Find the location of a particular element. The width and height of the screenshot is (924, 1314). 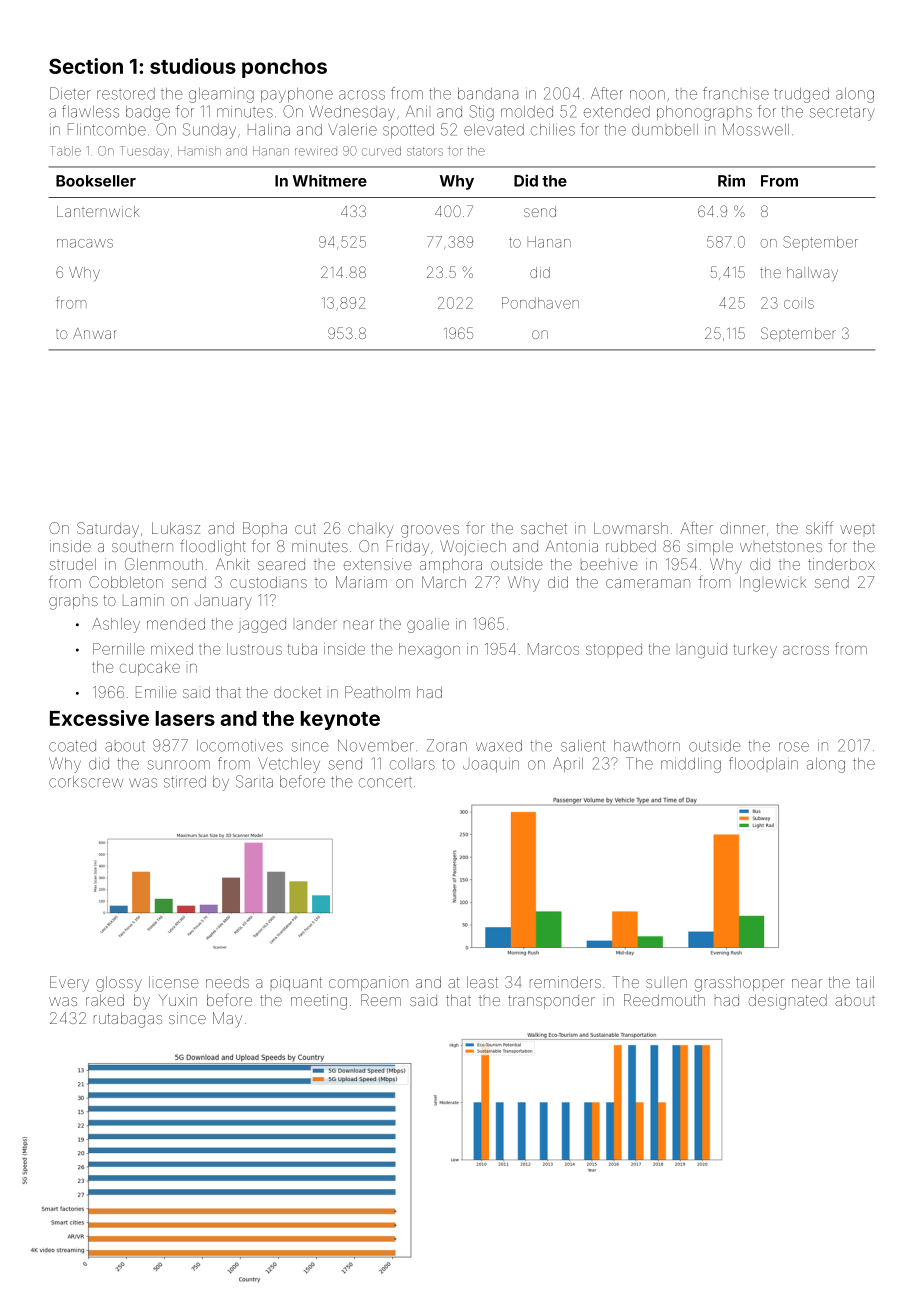

rutabagas is located at coordinates (128, 1020).
